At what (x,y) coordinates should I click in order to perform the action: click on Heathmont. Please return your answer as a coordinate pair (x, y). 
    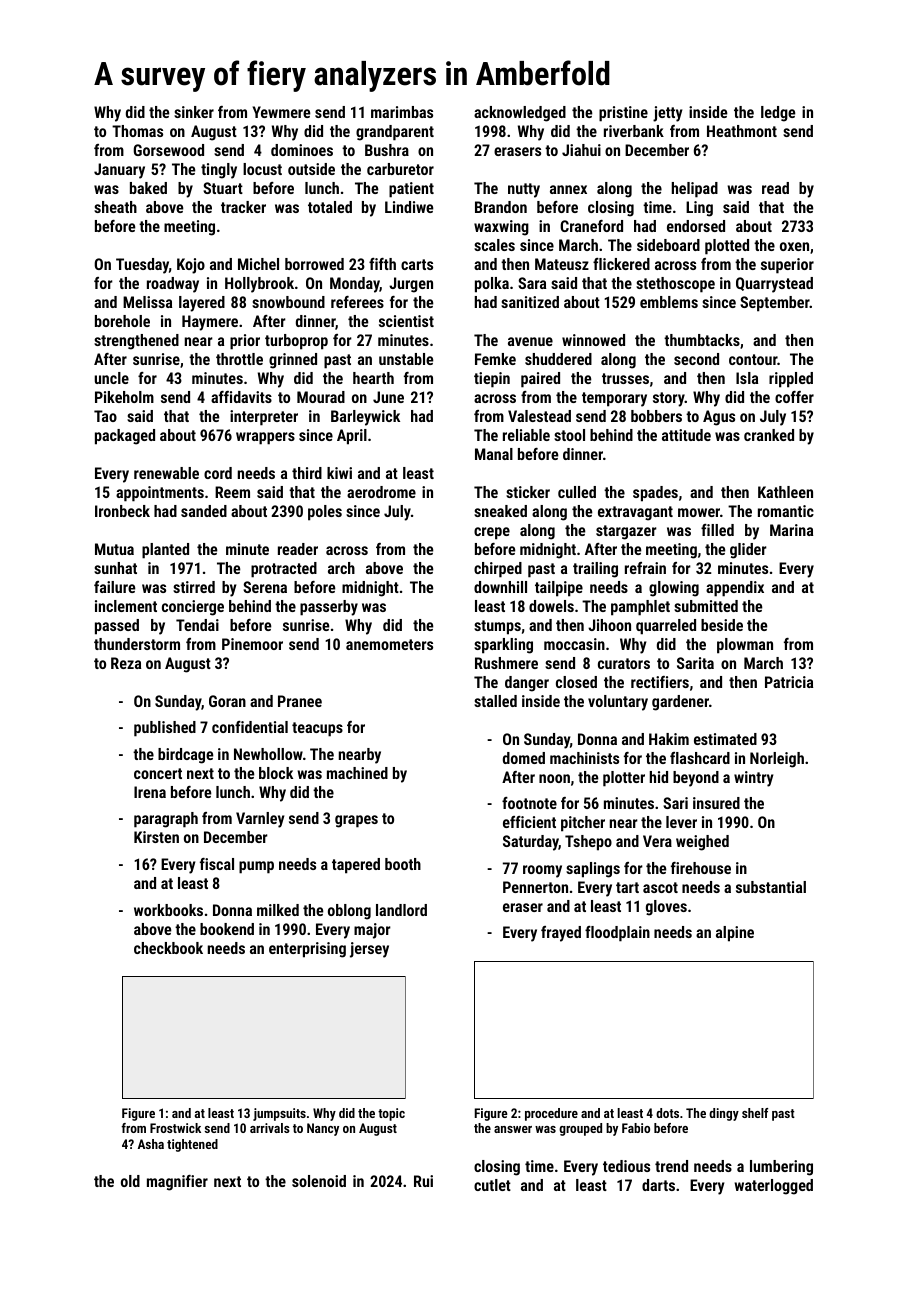
    Looking at the image, I should click on (742, 131).
